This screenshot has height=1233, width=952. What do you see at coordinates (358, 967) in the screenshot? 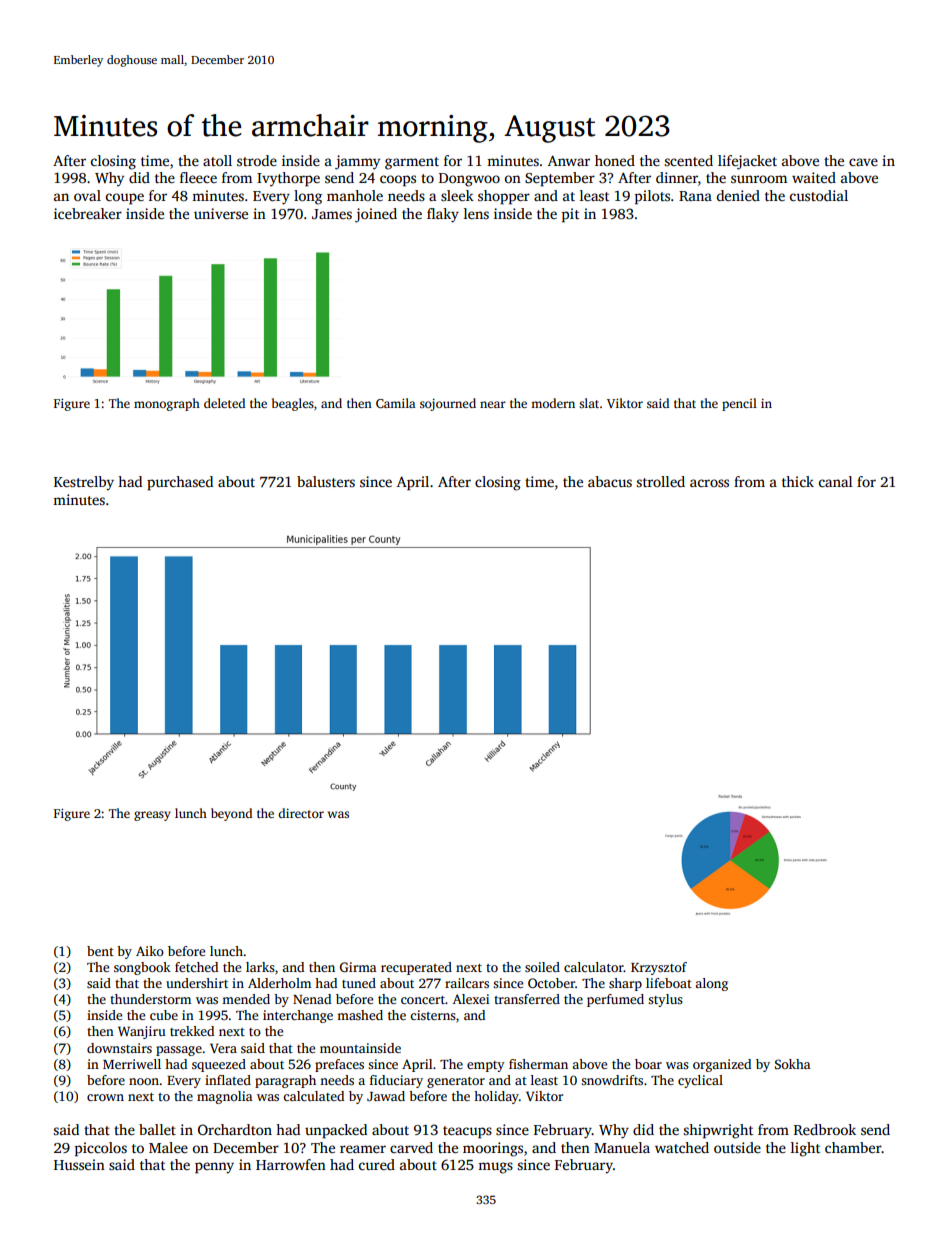
I see `Girma` at bounding box center [358, 967].
